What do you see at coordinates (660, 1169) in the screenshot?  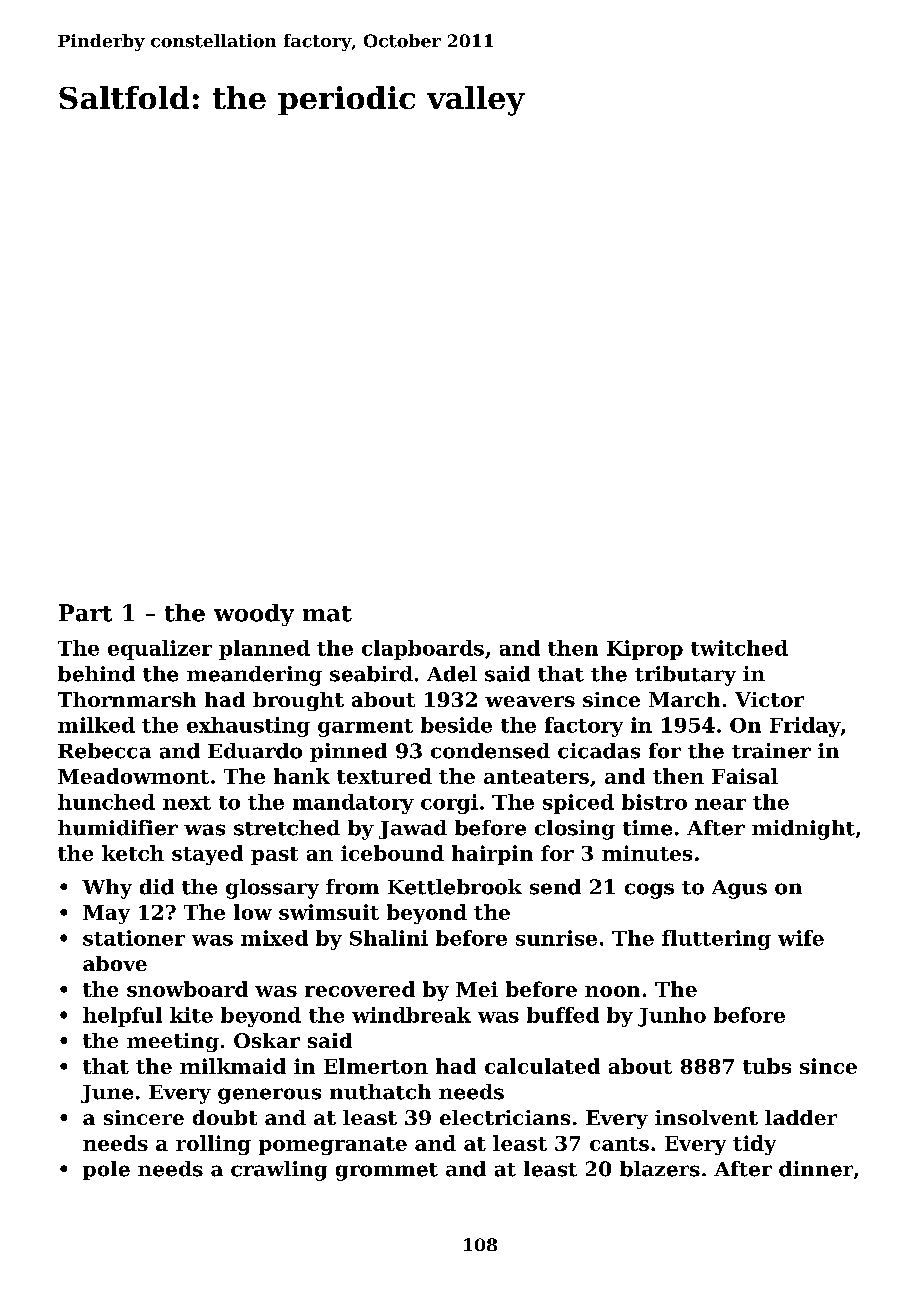 I see `blazers` at bounding box center [660, 1169].
